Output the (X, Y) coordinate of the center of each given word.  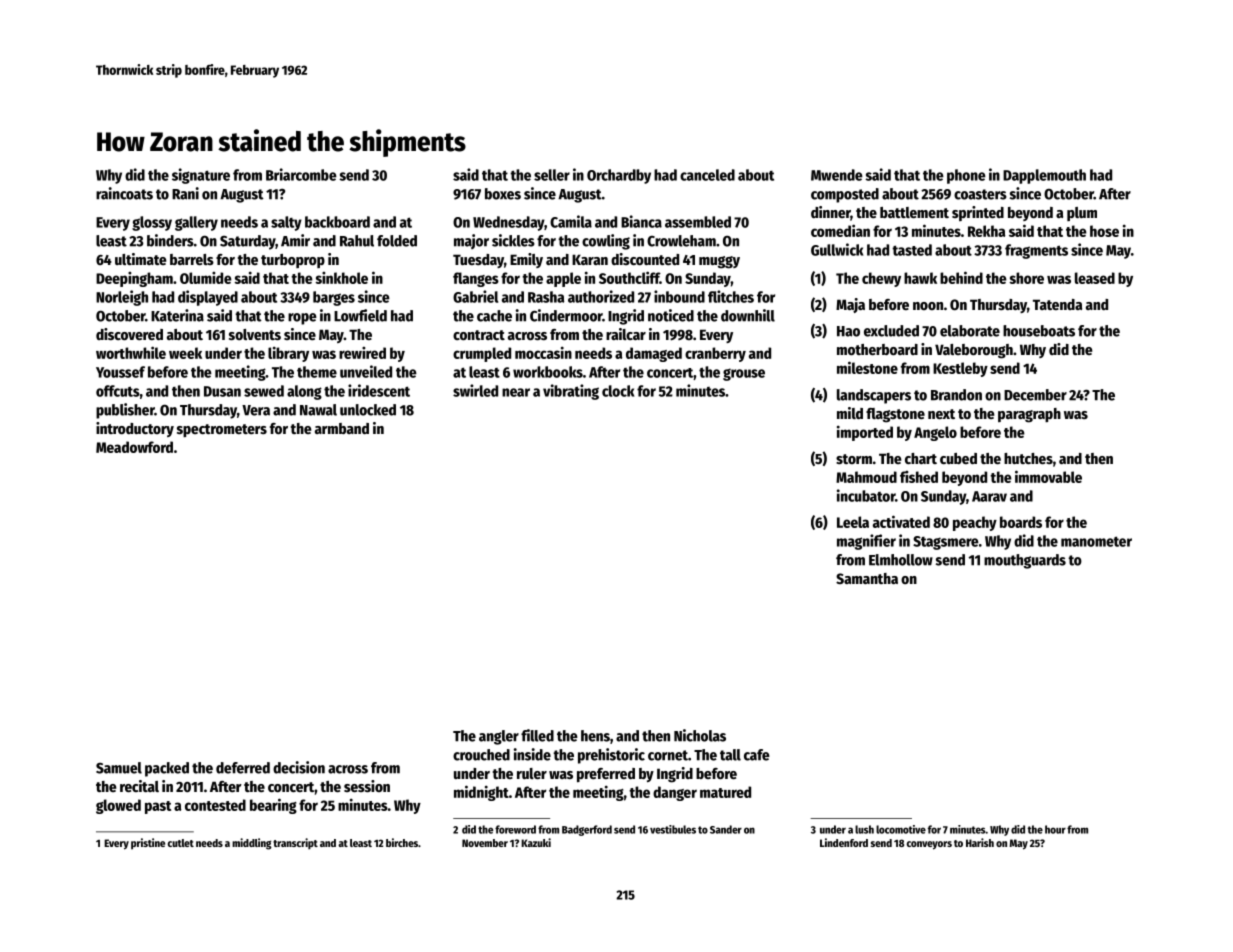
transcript (295, 844)
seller (552, 175)
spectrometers (222, 430)
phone (966, 176)
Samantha (867, 578)
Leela (853, 522)
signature (201, 176)
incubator (866, 495)
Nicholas (700, 735)
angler (499, 737)
